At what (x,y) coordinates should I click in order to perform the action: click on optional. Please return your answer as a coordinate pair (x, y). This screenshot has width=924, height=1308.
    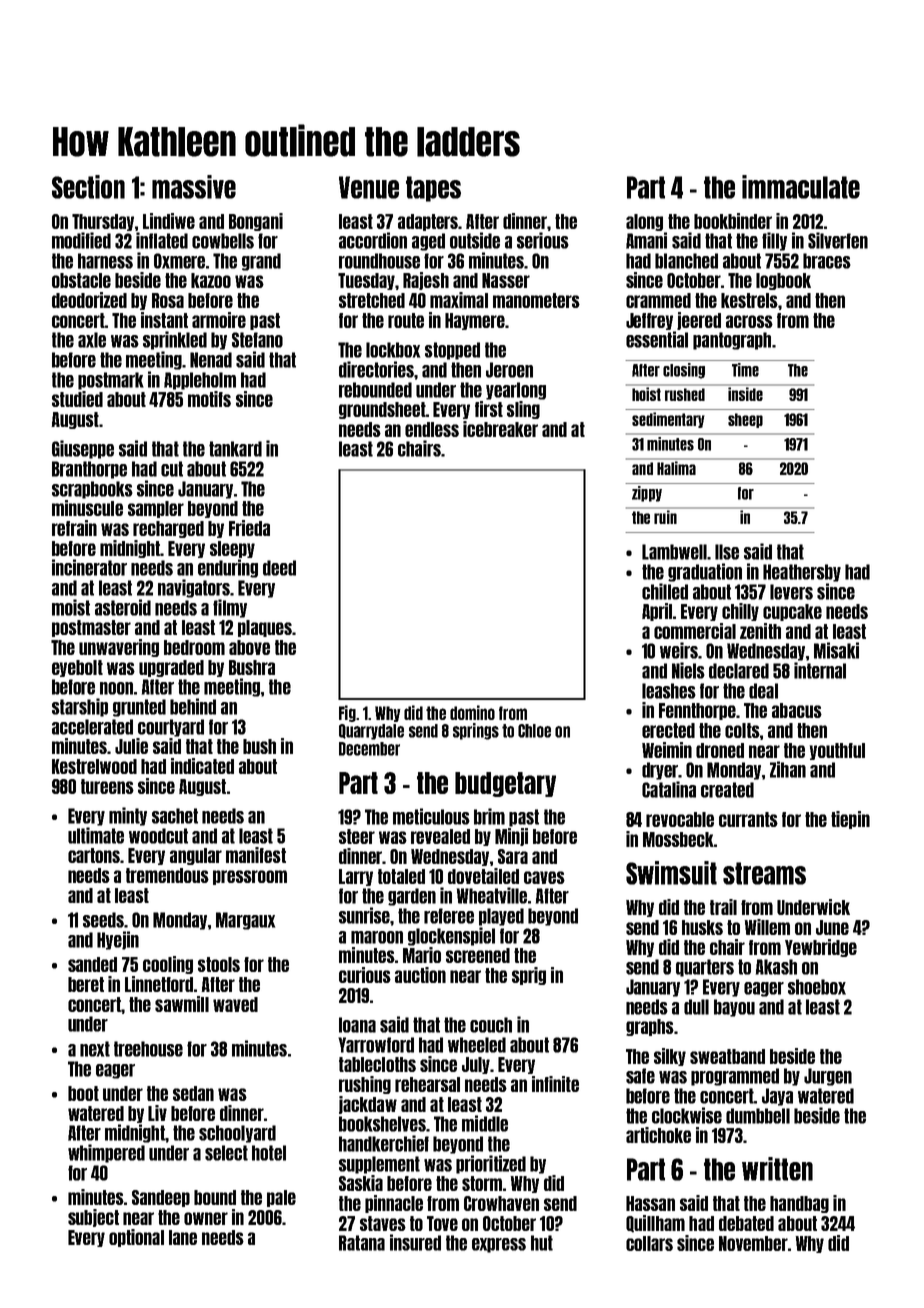
    Looking at the image, I should click on (136, 1238).
